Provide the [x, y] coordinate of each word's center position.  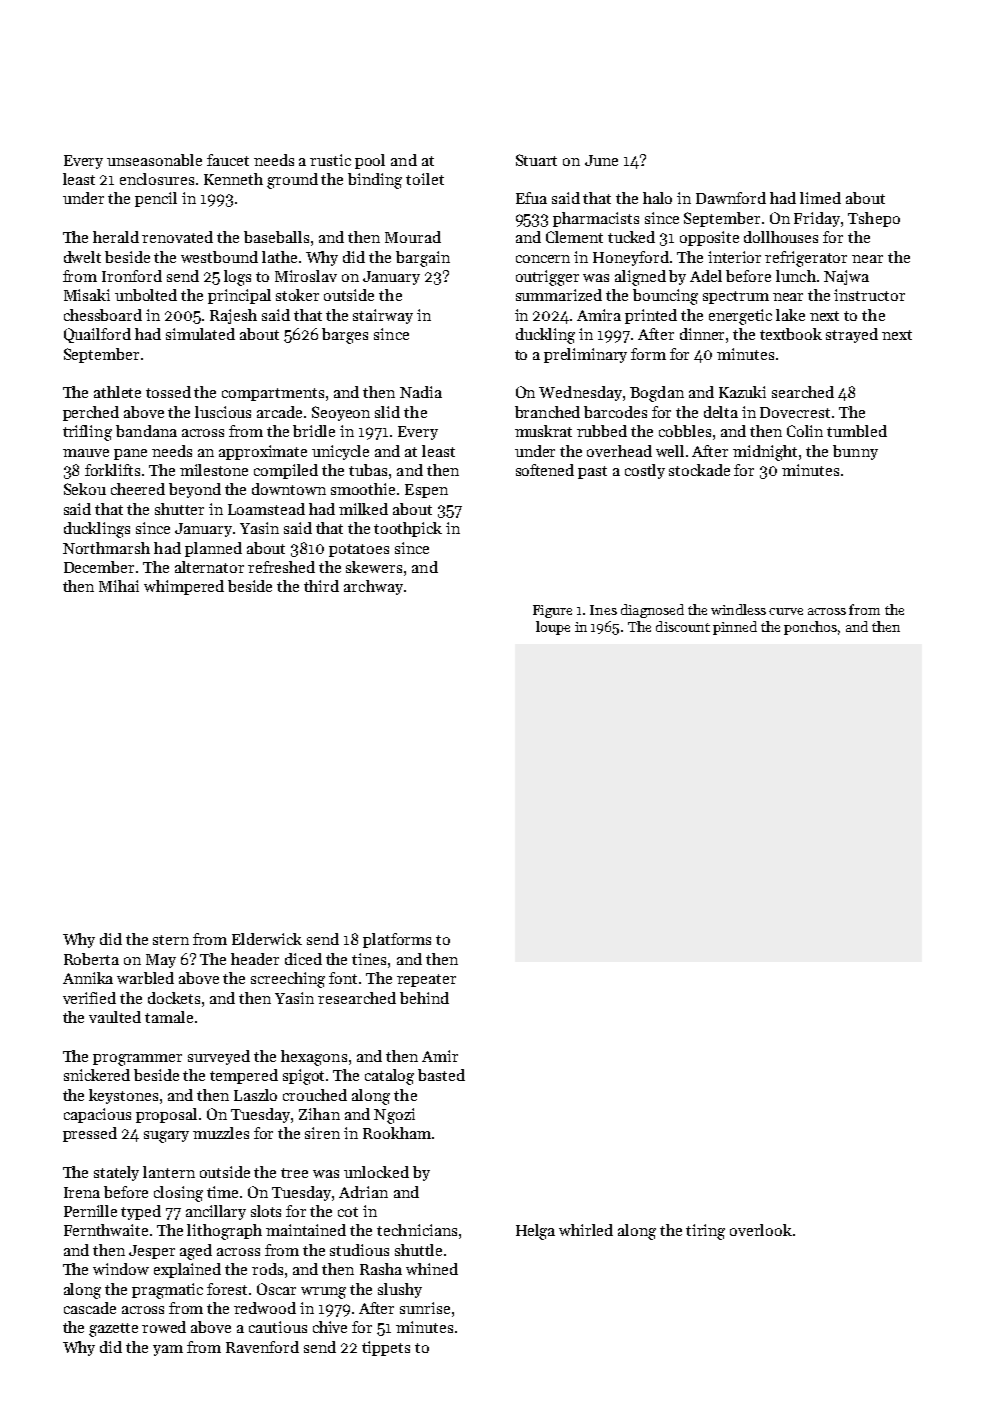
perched [91, 413]
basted [441, 1075]
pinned [735, 628]
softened [545, 470]
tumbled [857, 431]
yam [168, 1350]
